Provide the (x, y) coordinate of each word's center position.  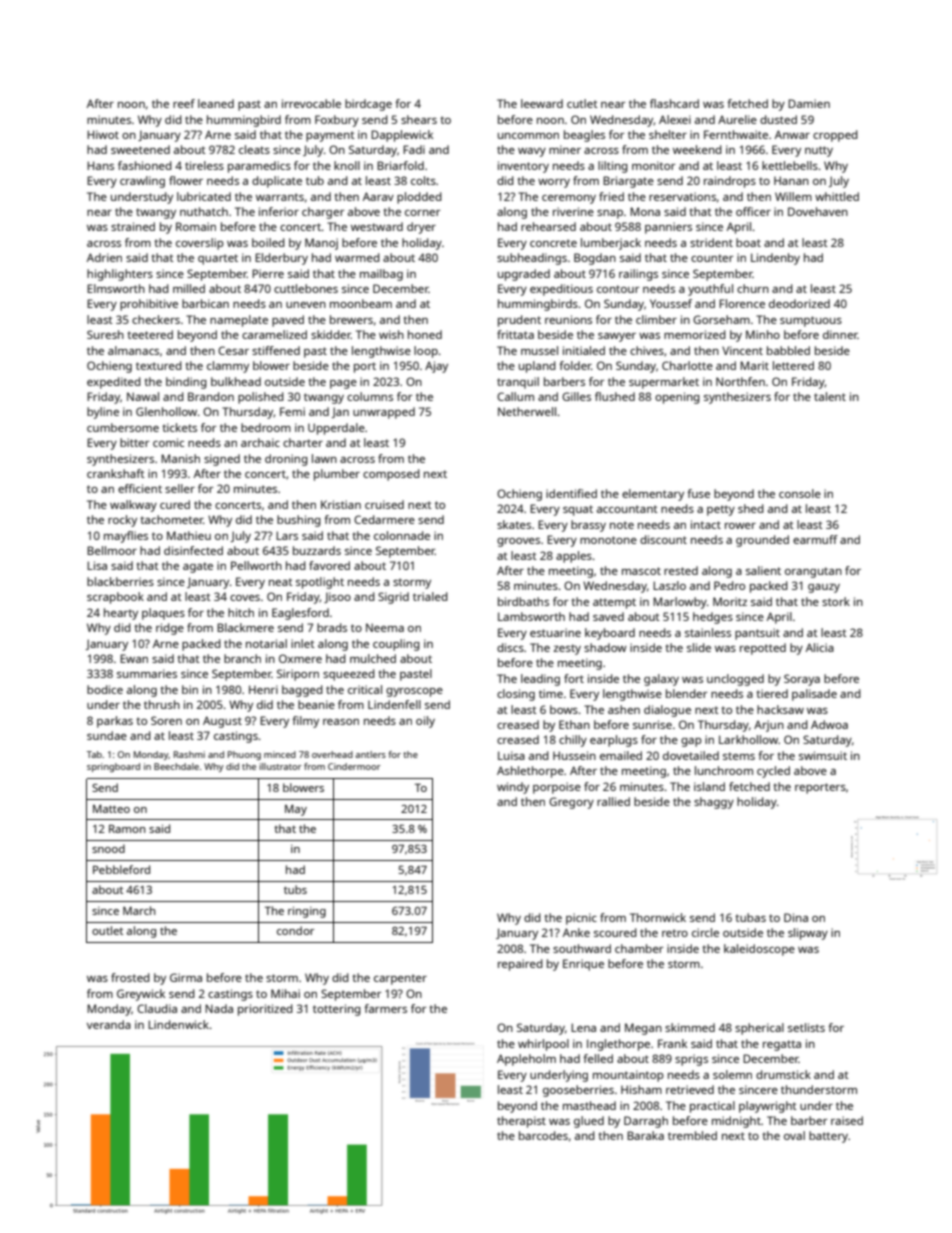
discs (510, 647)
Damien (809, 103)
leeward (542, 103)
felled (598, 1058)
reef (184, 103)
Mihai (285, 993)
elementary (653, 495)
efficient (140, 488)
